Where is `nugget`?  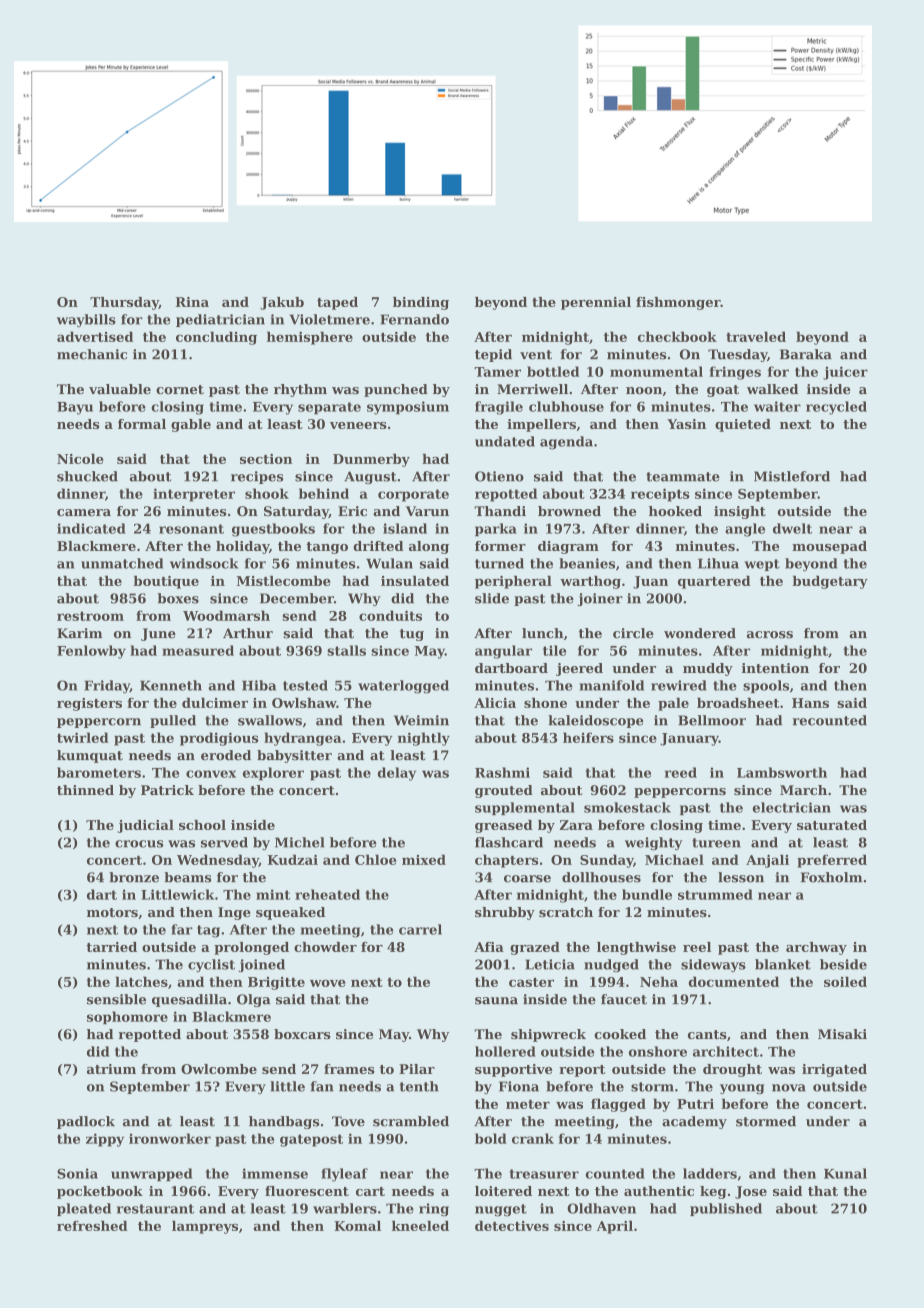 nugget is located at coordinates (501, 1210).
